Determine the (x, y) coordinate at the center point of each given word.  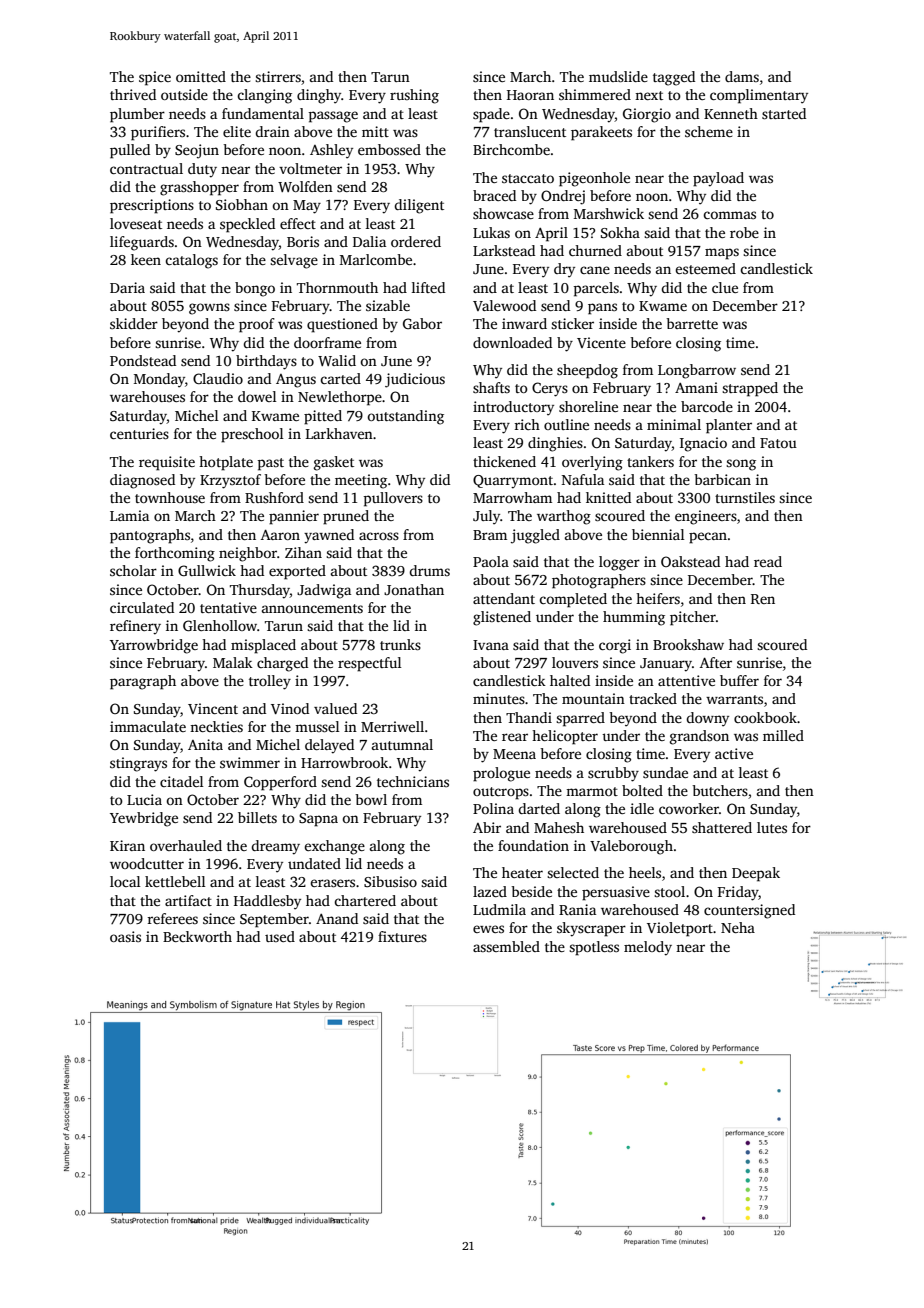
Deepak (756, 874)
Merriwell (392, 726)
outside (184, 94)
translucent (530, 131)
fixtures (402, 936)
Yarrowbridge (154, 646)
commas (729, 215)
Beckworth (197, 936)
